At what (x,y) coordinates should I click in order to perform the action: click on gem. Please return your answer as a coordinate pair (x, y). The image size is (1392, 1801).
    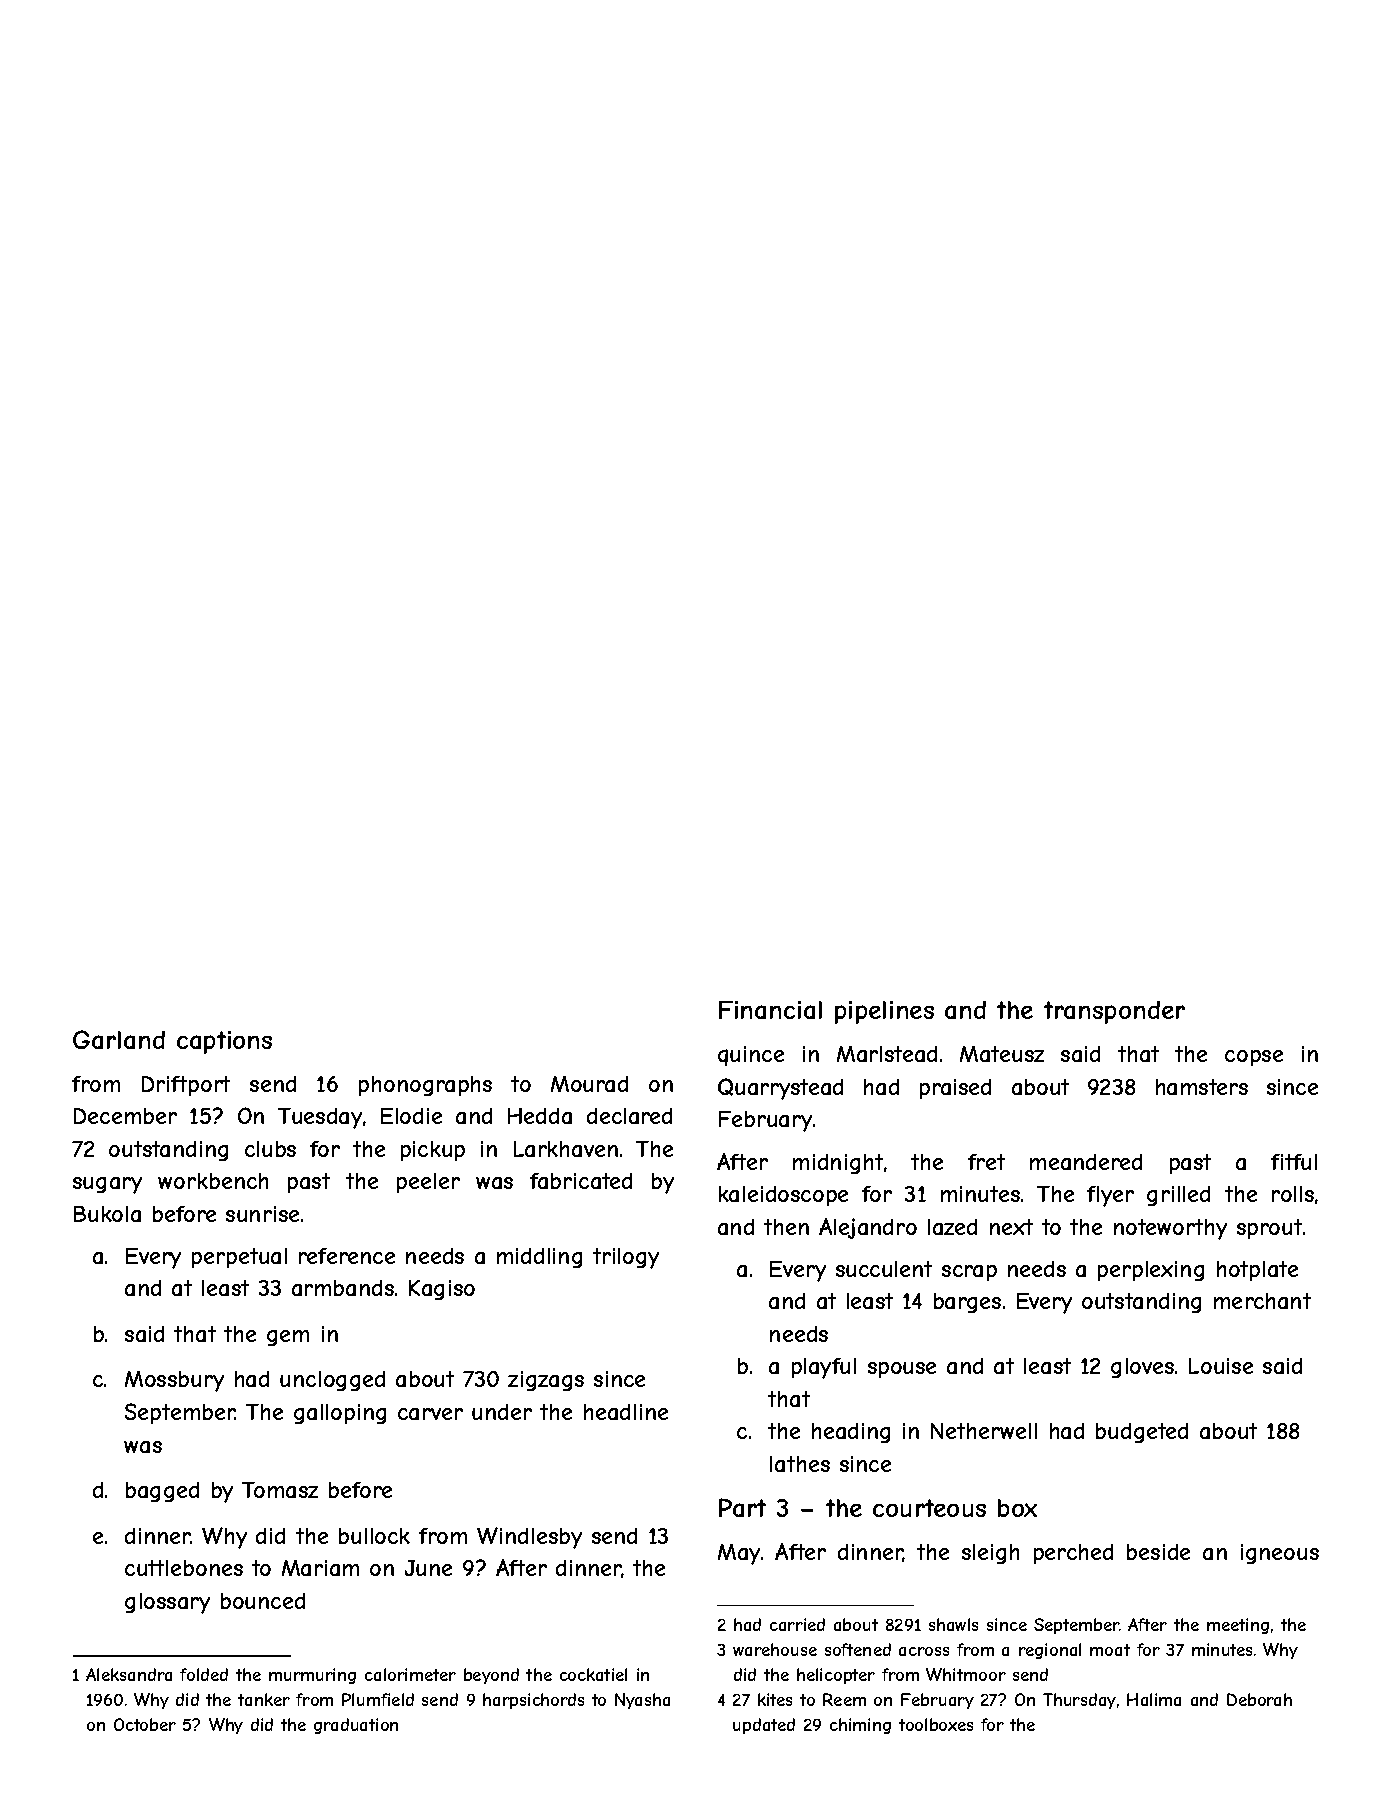
    Looking at the image, I should click on (288, 1338).
